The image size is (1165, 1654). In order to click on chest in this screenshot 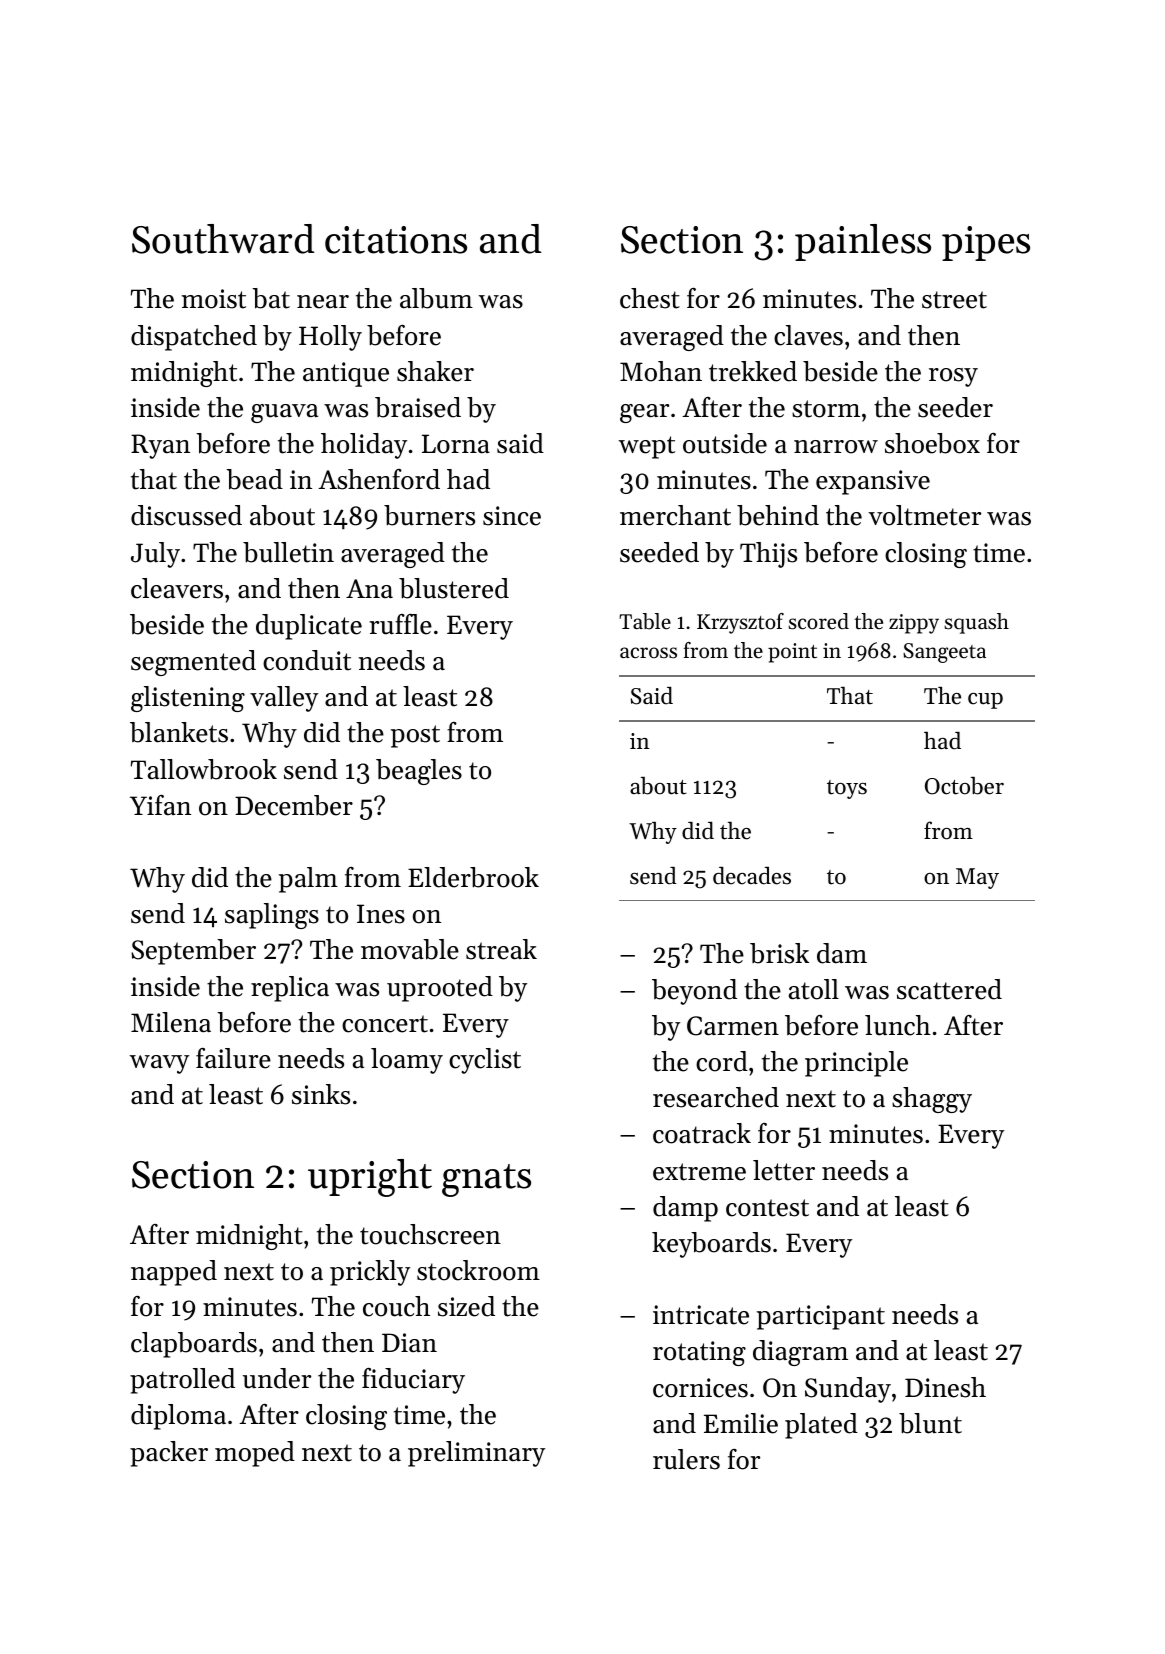, I will do `click(650, 298)`.
